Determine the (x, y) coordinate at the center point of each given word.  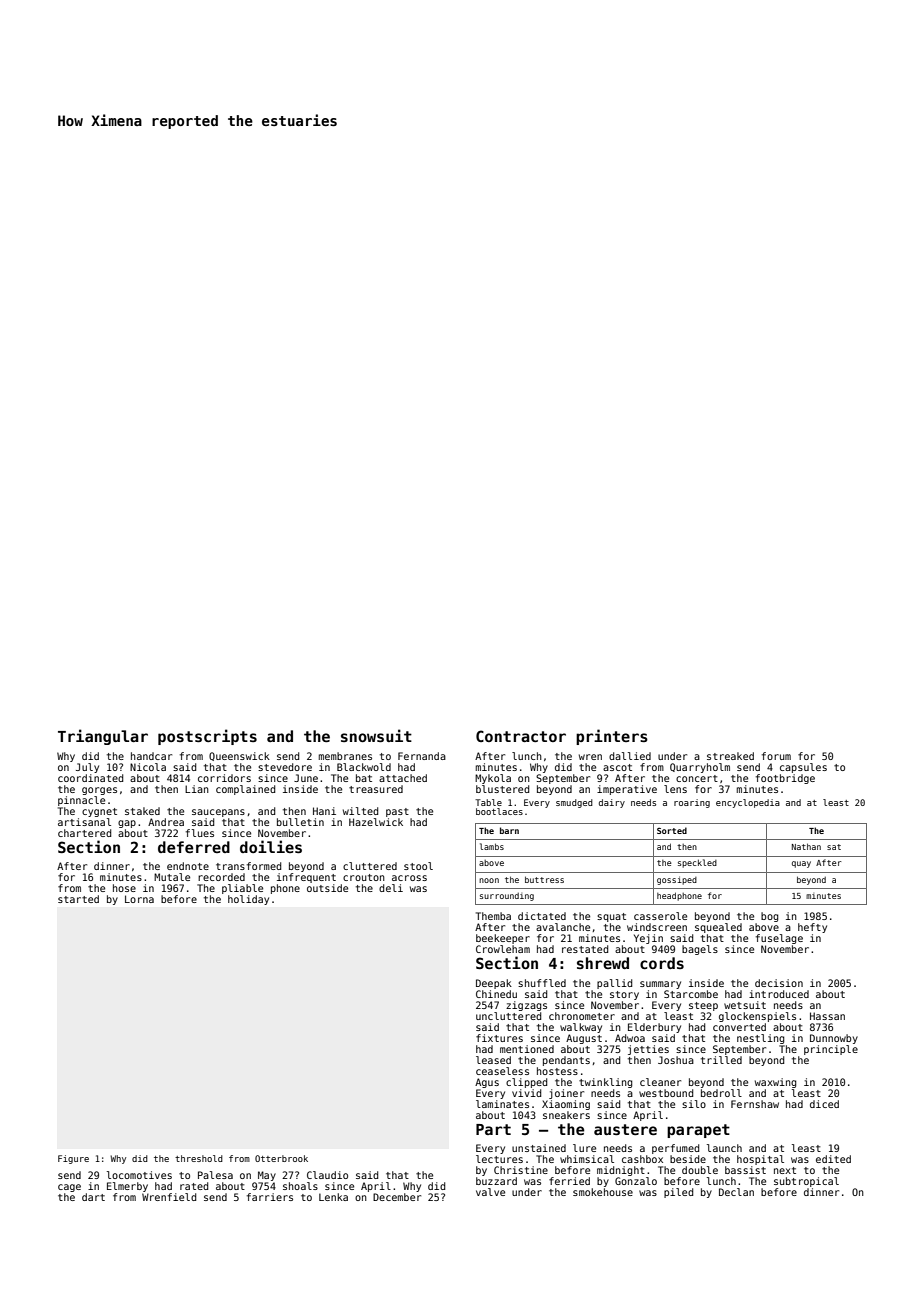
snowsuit (376, 735)
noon (489, 880)
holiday (248, 900)
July (87, 768)
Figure (73, 1159)
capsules (803, 768)
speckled (697, 863)
